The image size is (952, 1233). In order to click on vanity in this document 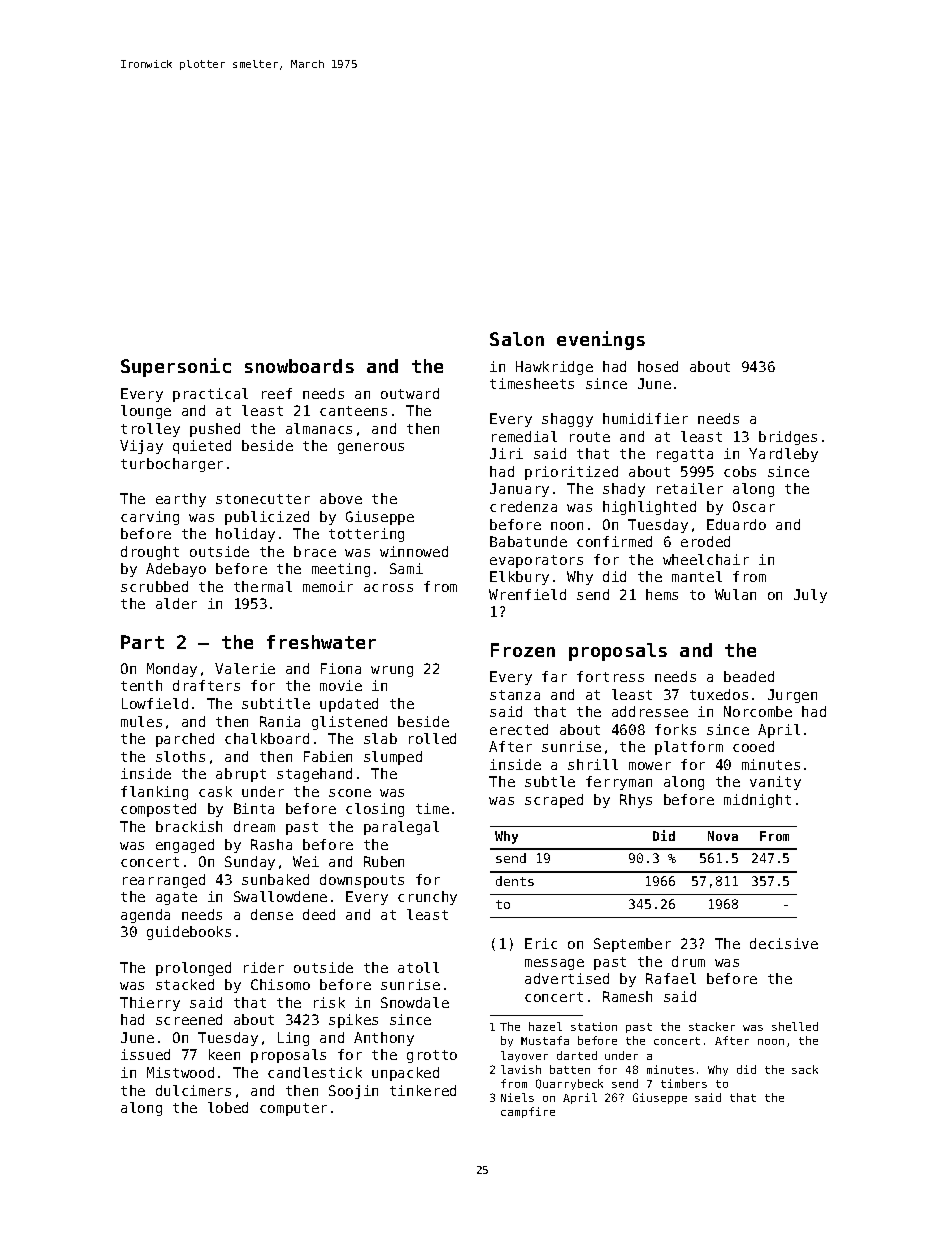, I will do `click(775, 783)`.
